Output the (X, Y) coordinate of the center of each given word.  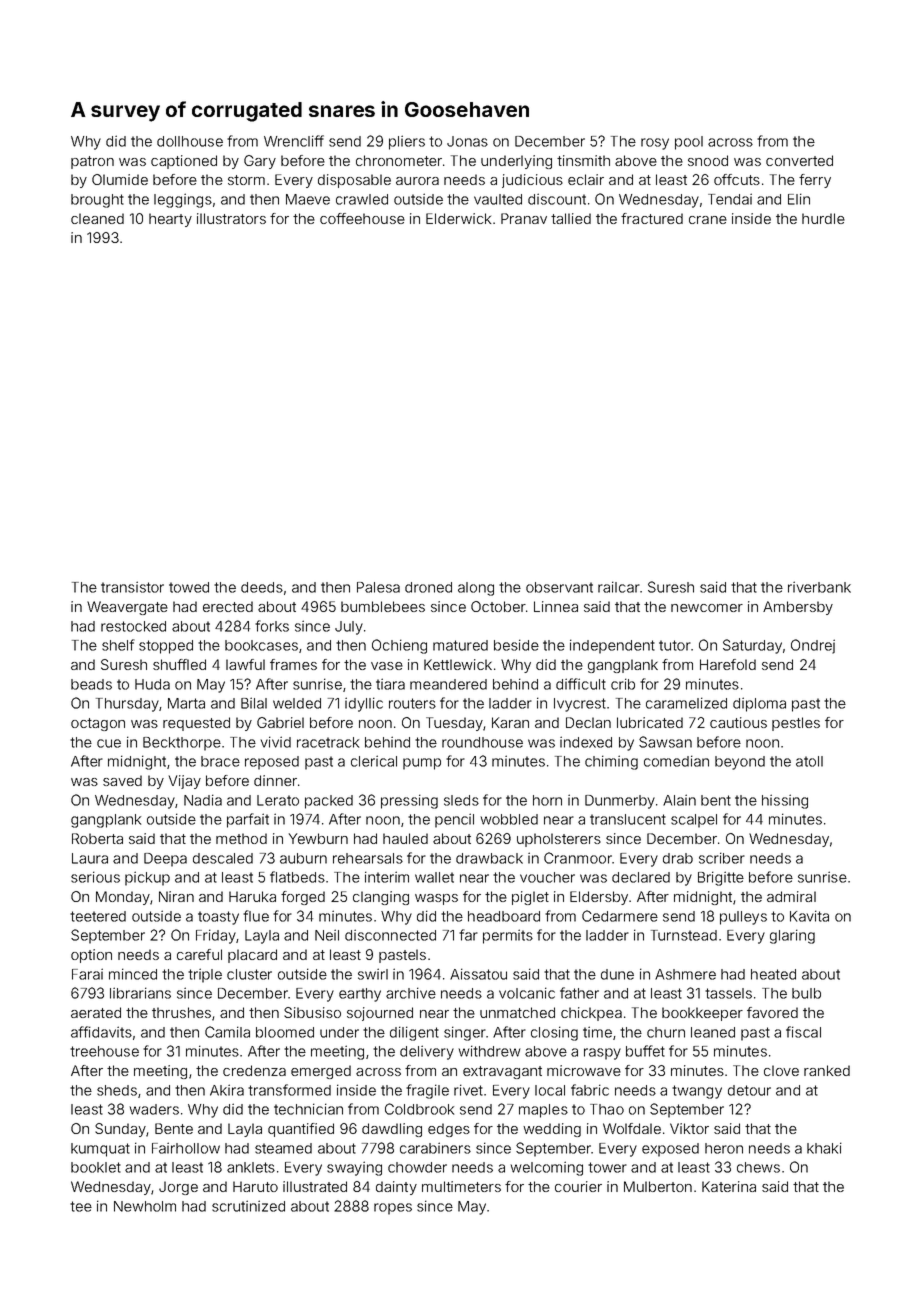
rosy (655, 144)
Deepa (165, 860)
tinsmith (583, 160)
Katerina (729, 1186)
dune (617, 974)
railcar (619, 587)
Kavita (809, 916)
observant (559, 587)
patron (92, 162)
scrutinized (248, 1206)
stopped (166, 647)
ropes (393, 1209)
